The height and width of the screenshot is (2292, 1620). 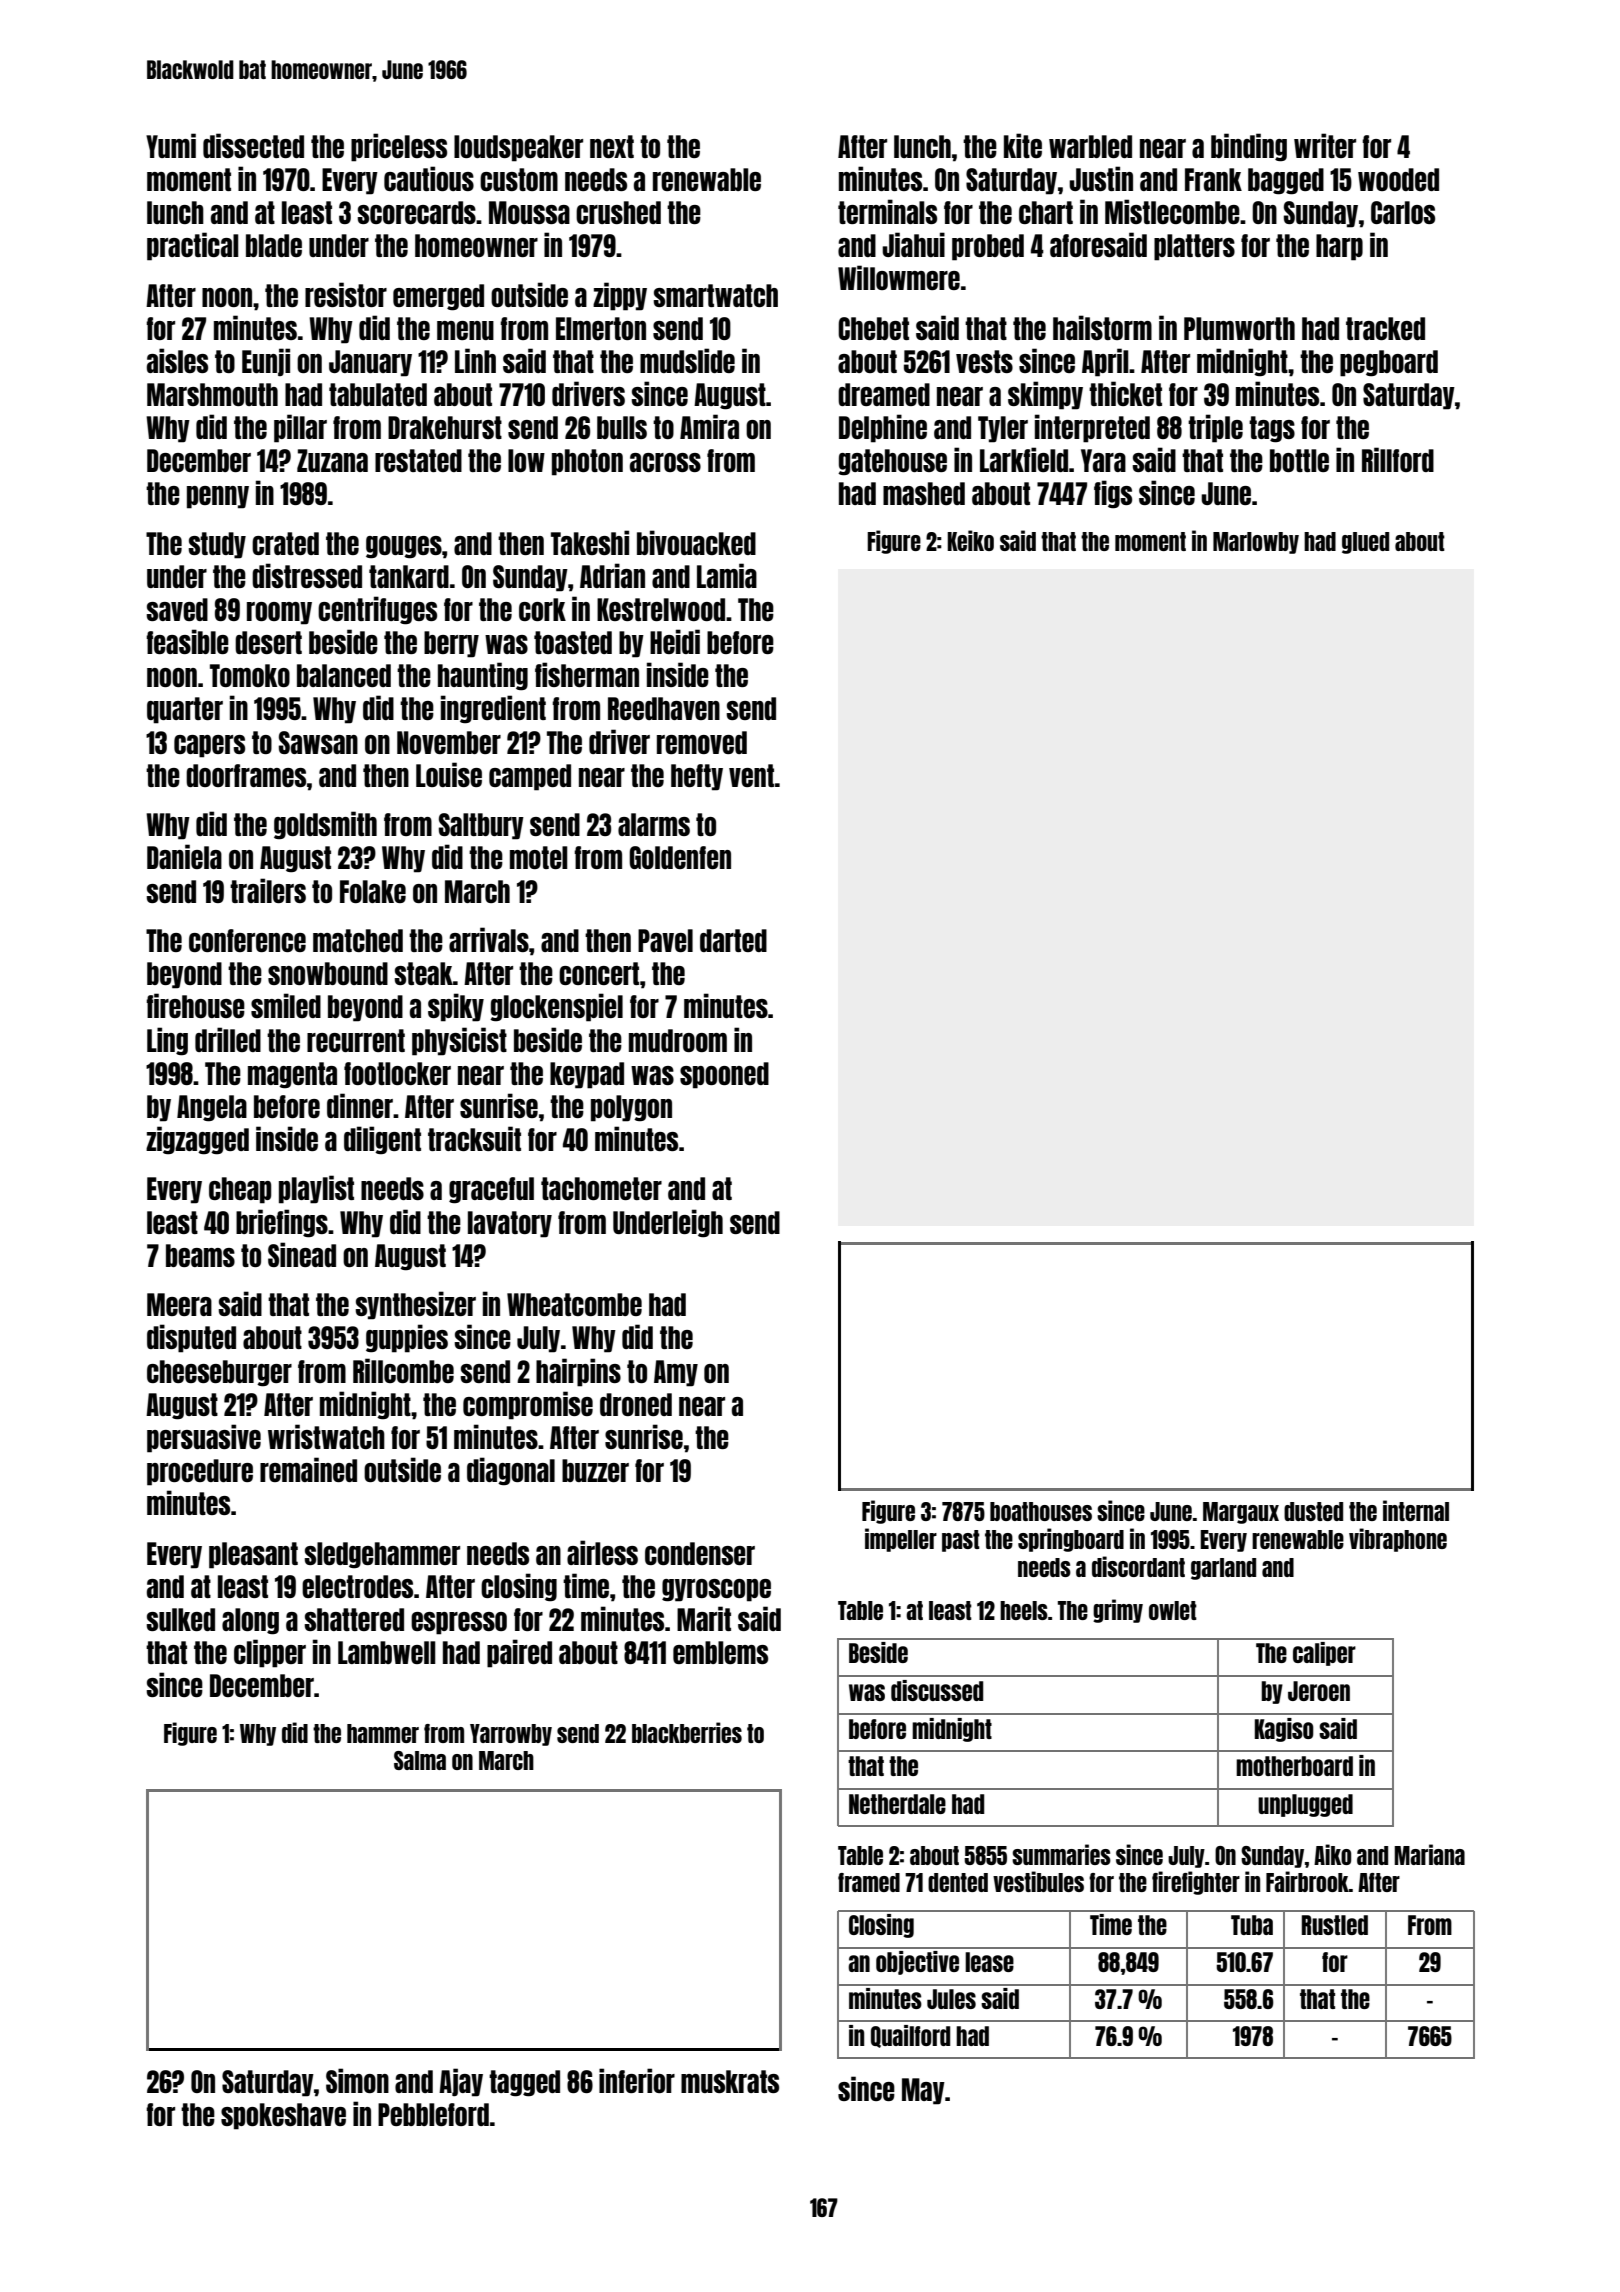 What do you see at coordinates (283, 2116) in the screenshot?
I see `spokeshave` at bounding box center [283, 2116].
